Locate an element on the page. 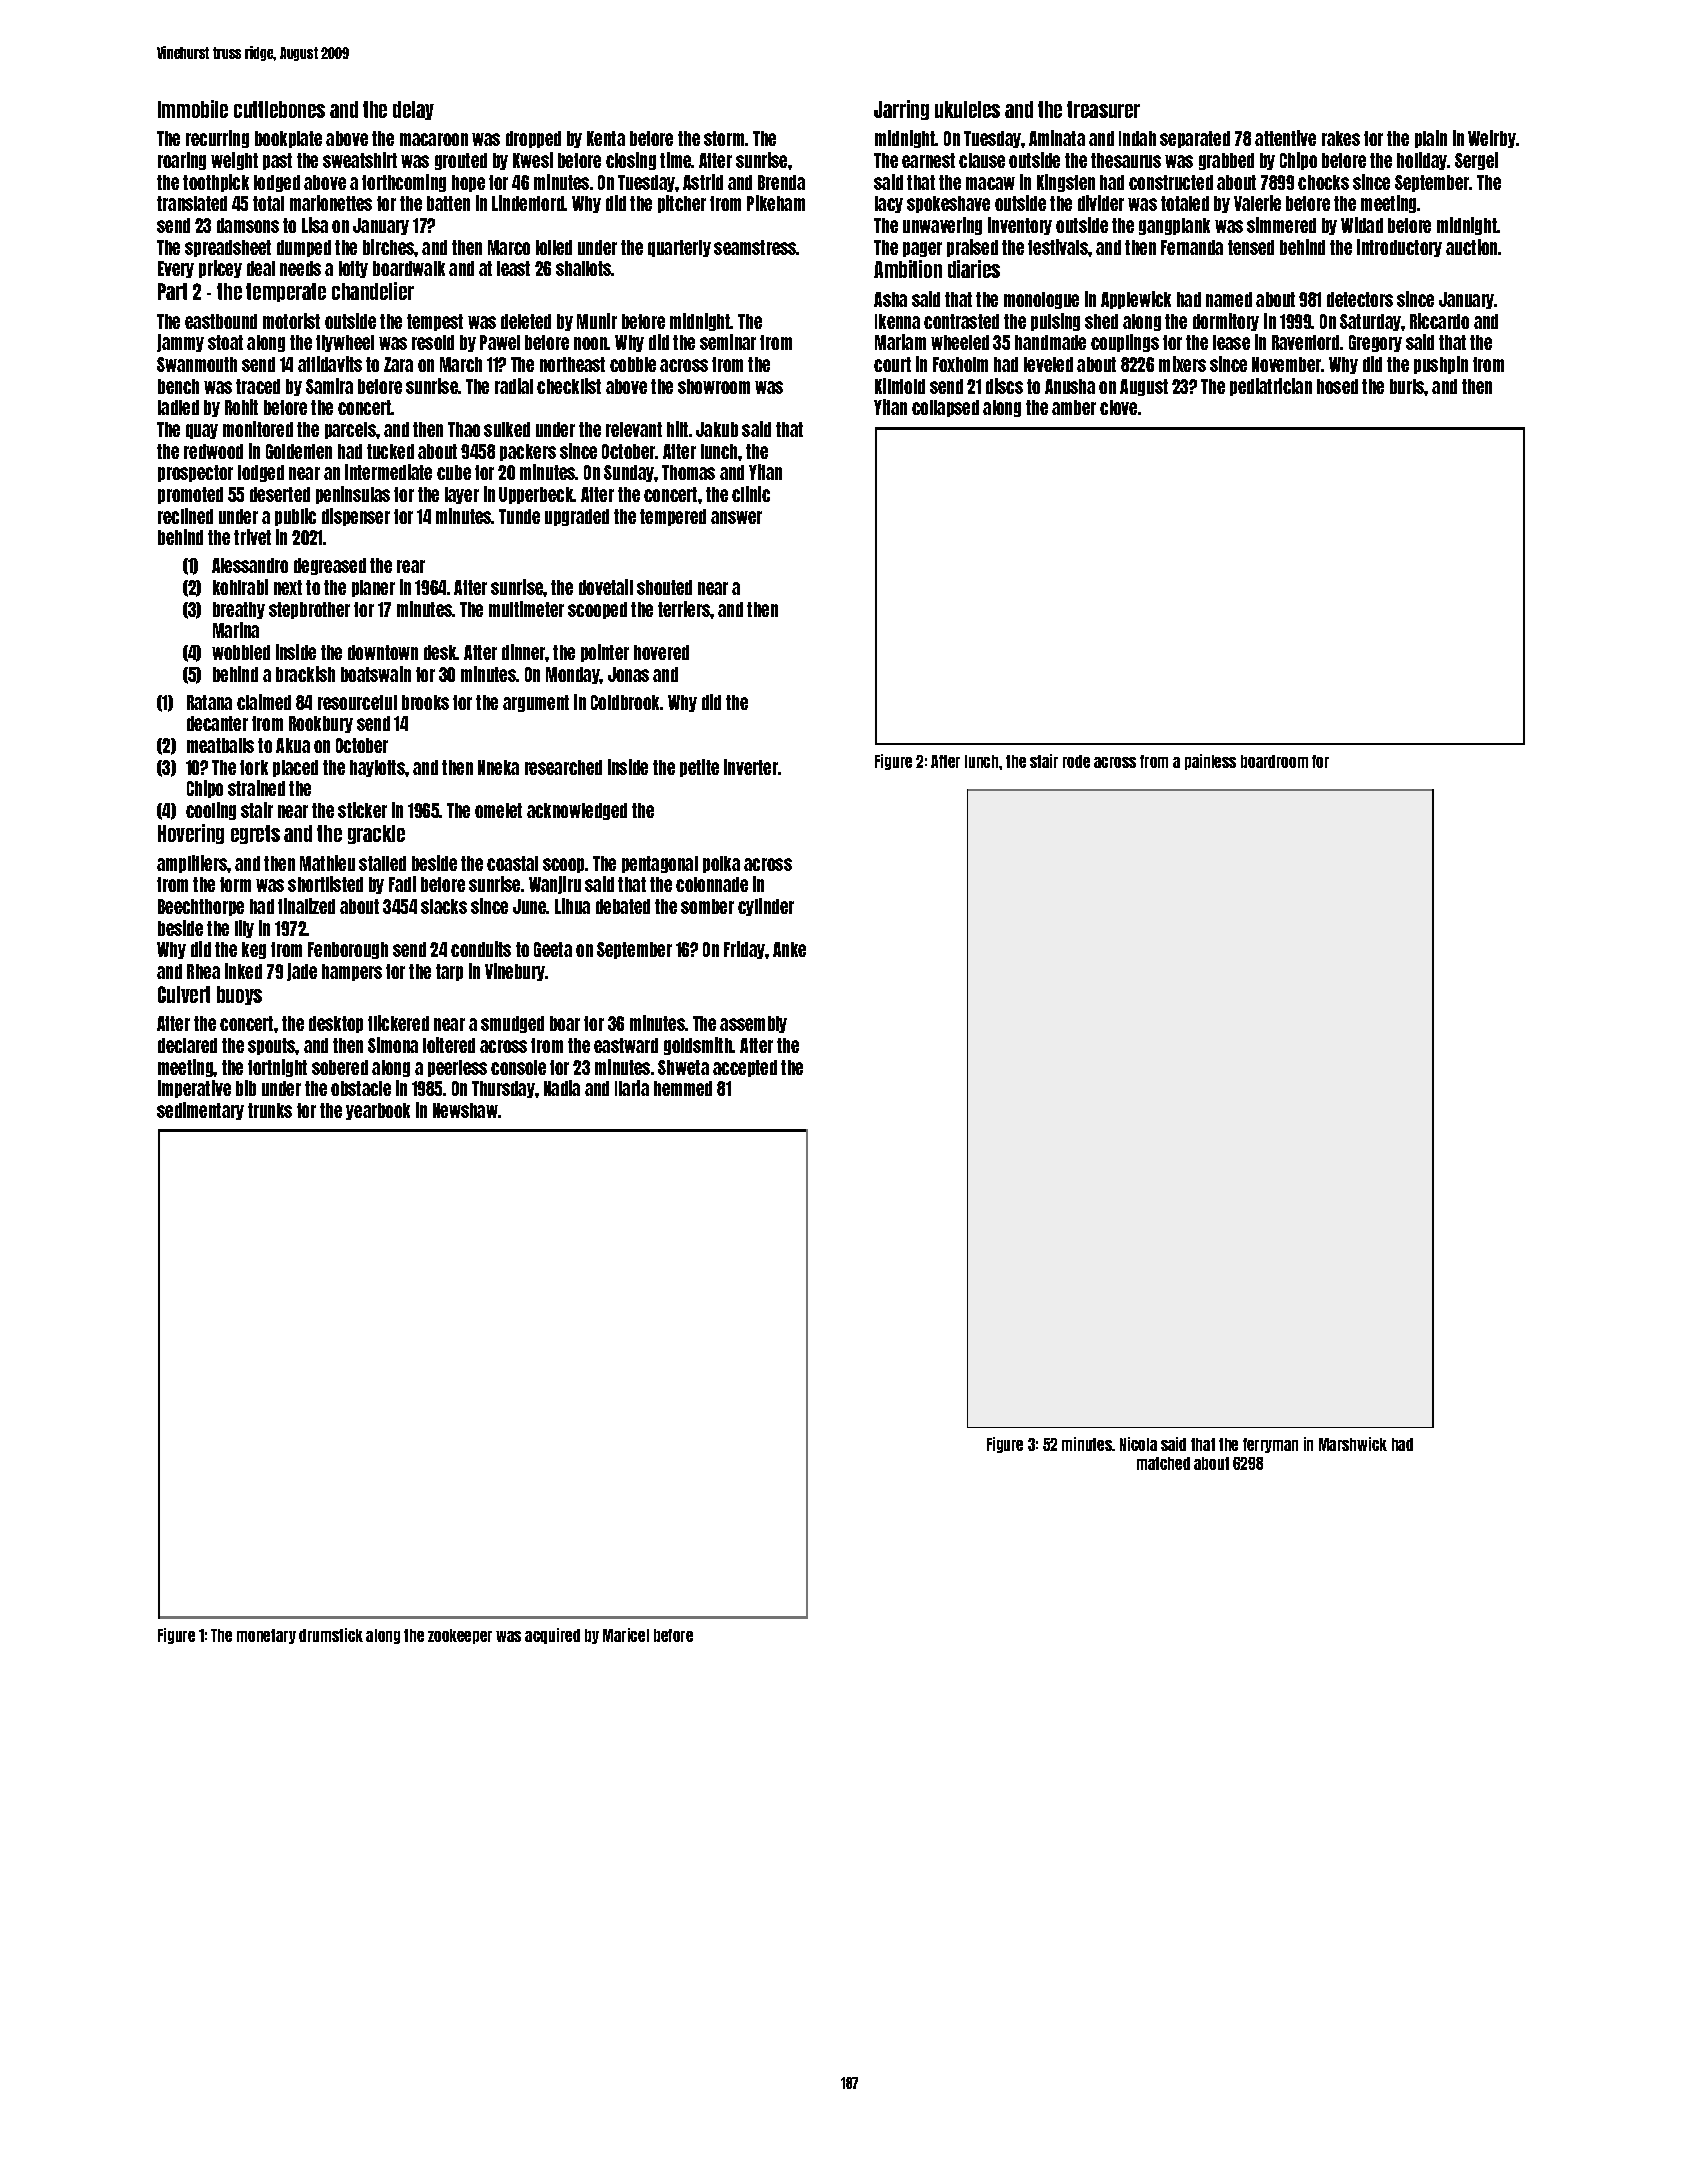  Anke is located at coordinates (789, 949).
